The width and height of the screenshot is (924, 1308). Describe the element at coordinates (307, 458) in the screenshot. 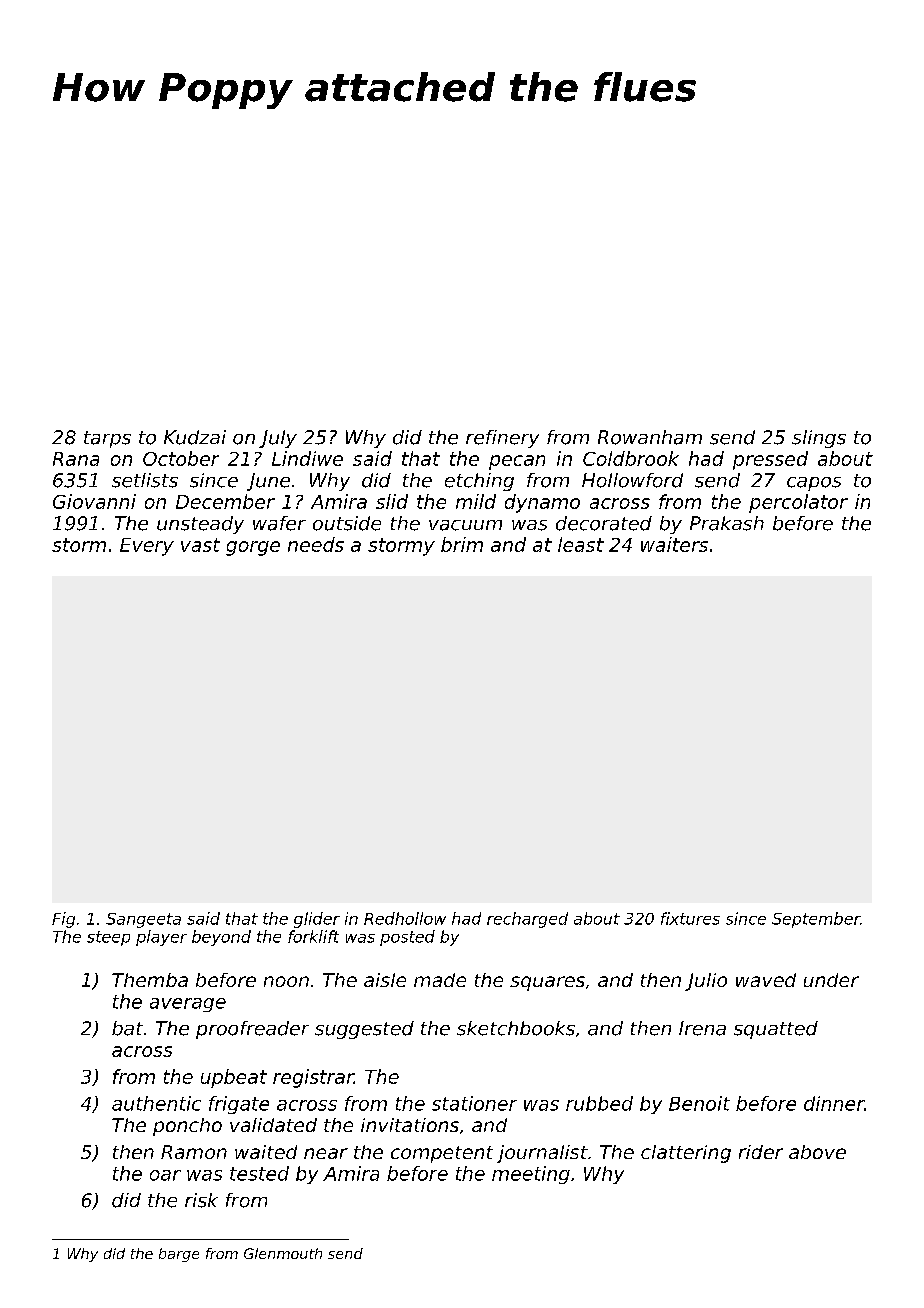

I see `Lindiwe` at that location.
